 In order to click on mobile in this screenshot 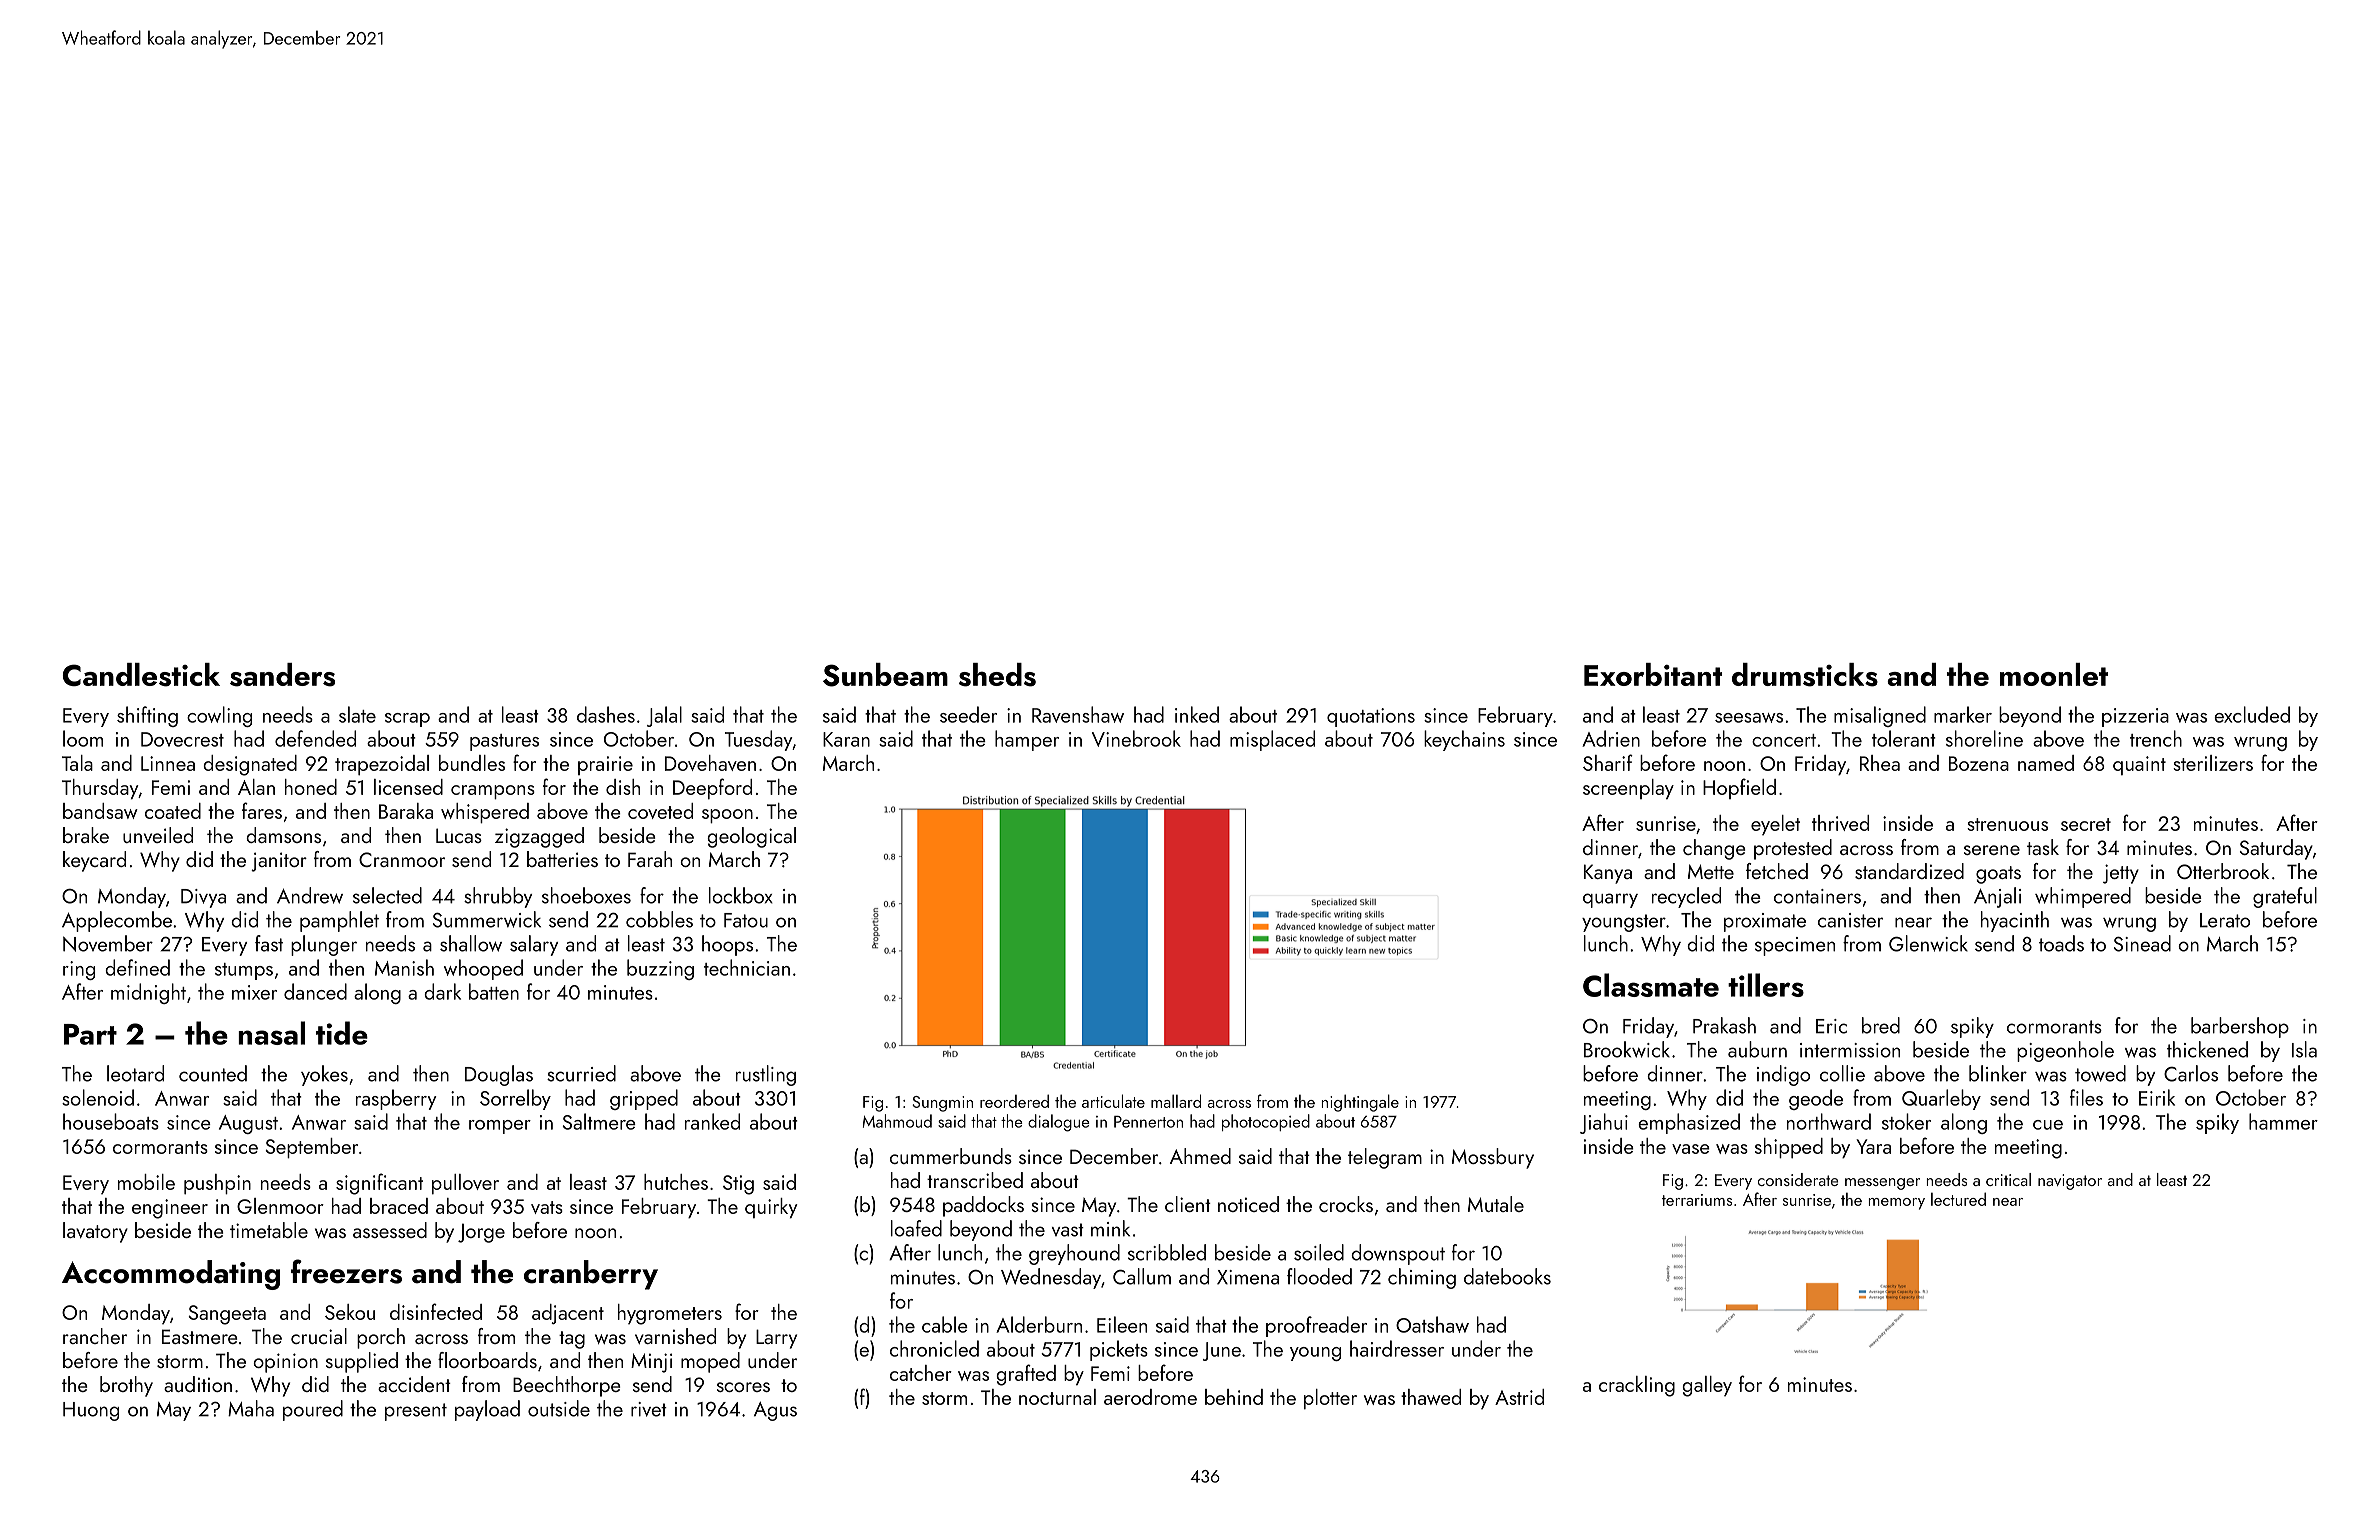, I will do `click(146, 1182)`.
